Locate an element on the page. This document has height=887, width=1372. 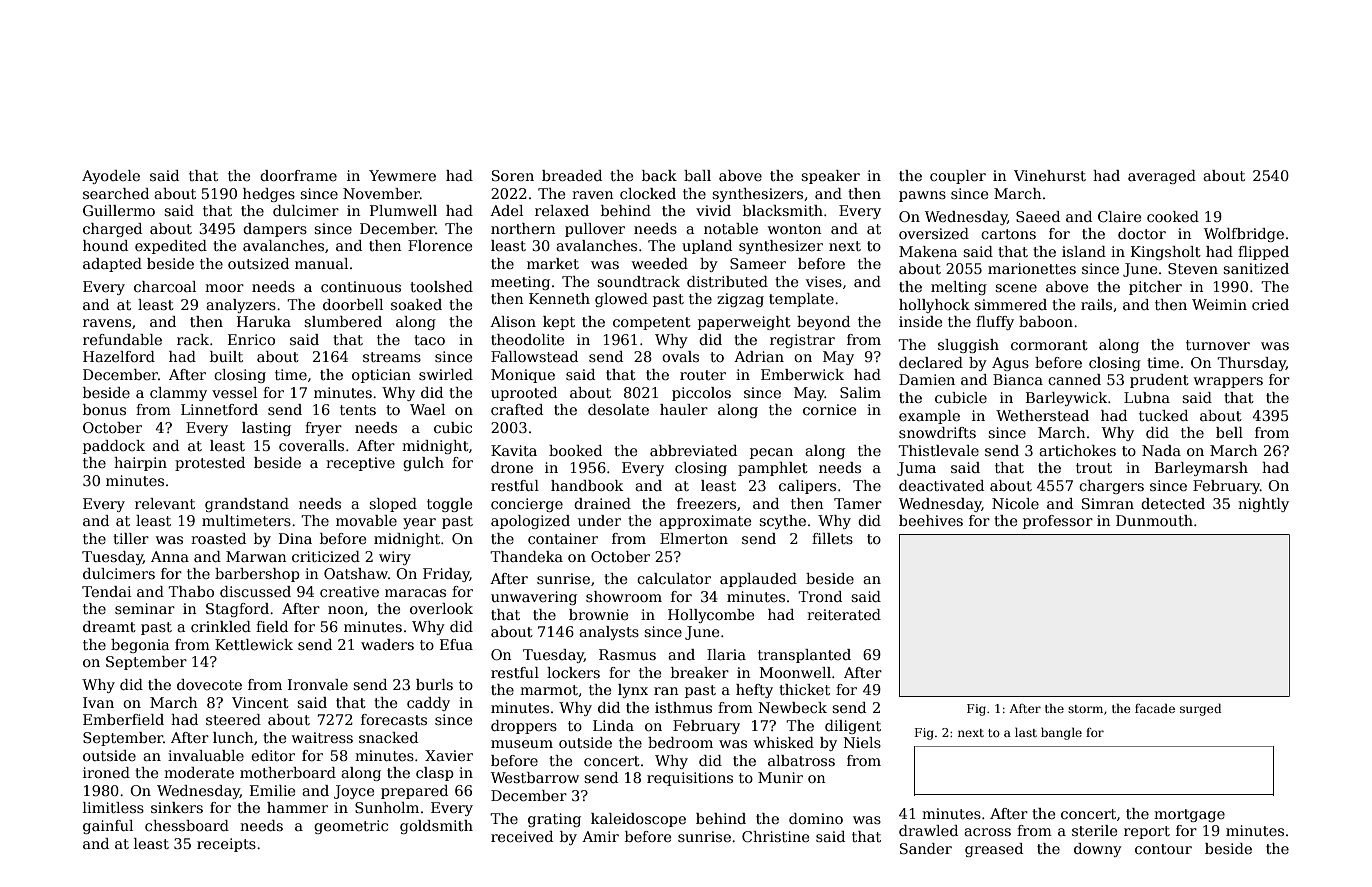
Juma is located at coordinates (916, 469).
